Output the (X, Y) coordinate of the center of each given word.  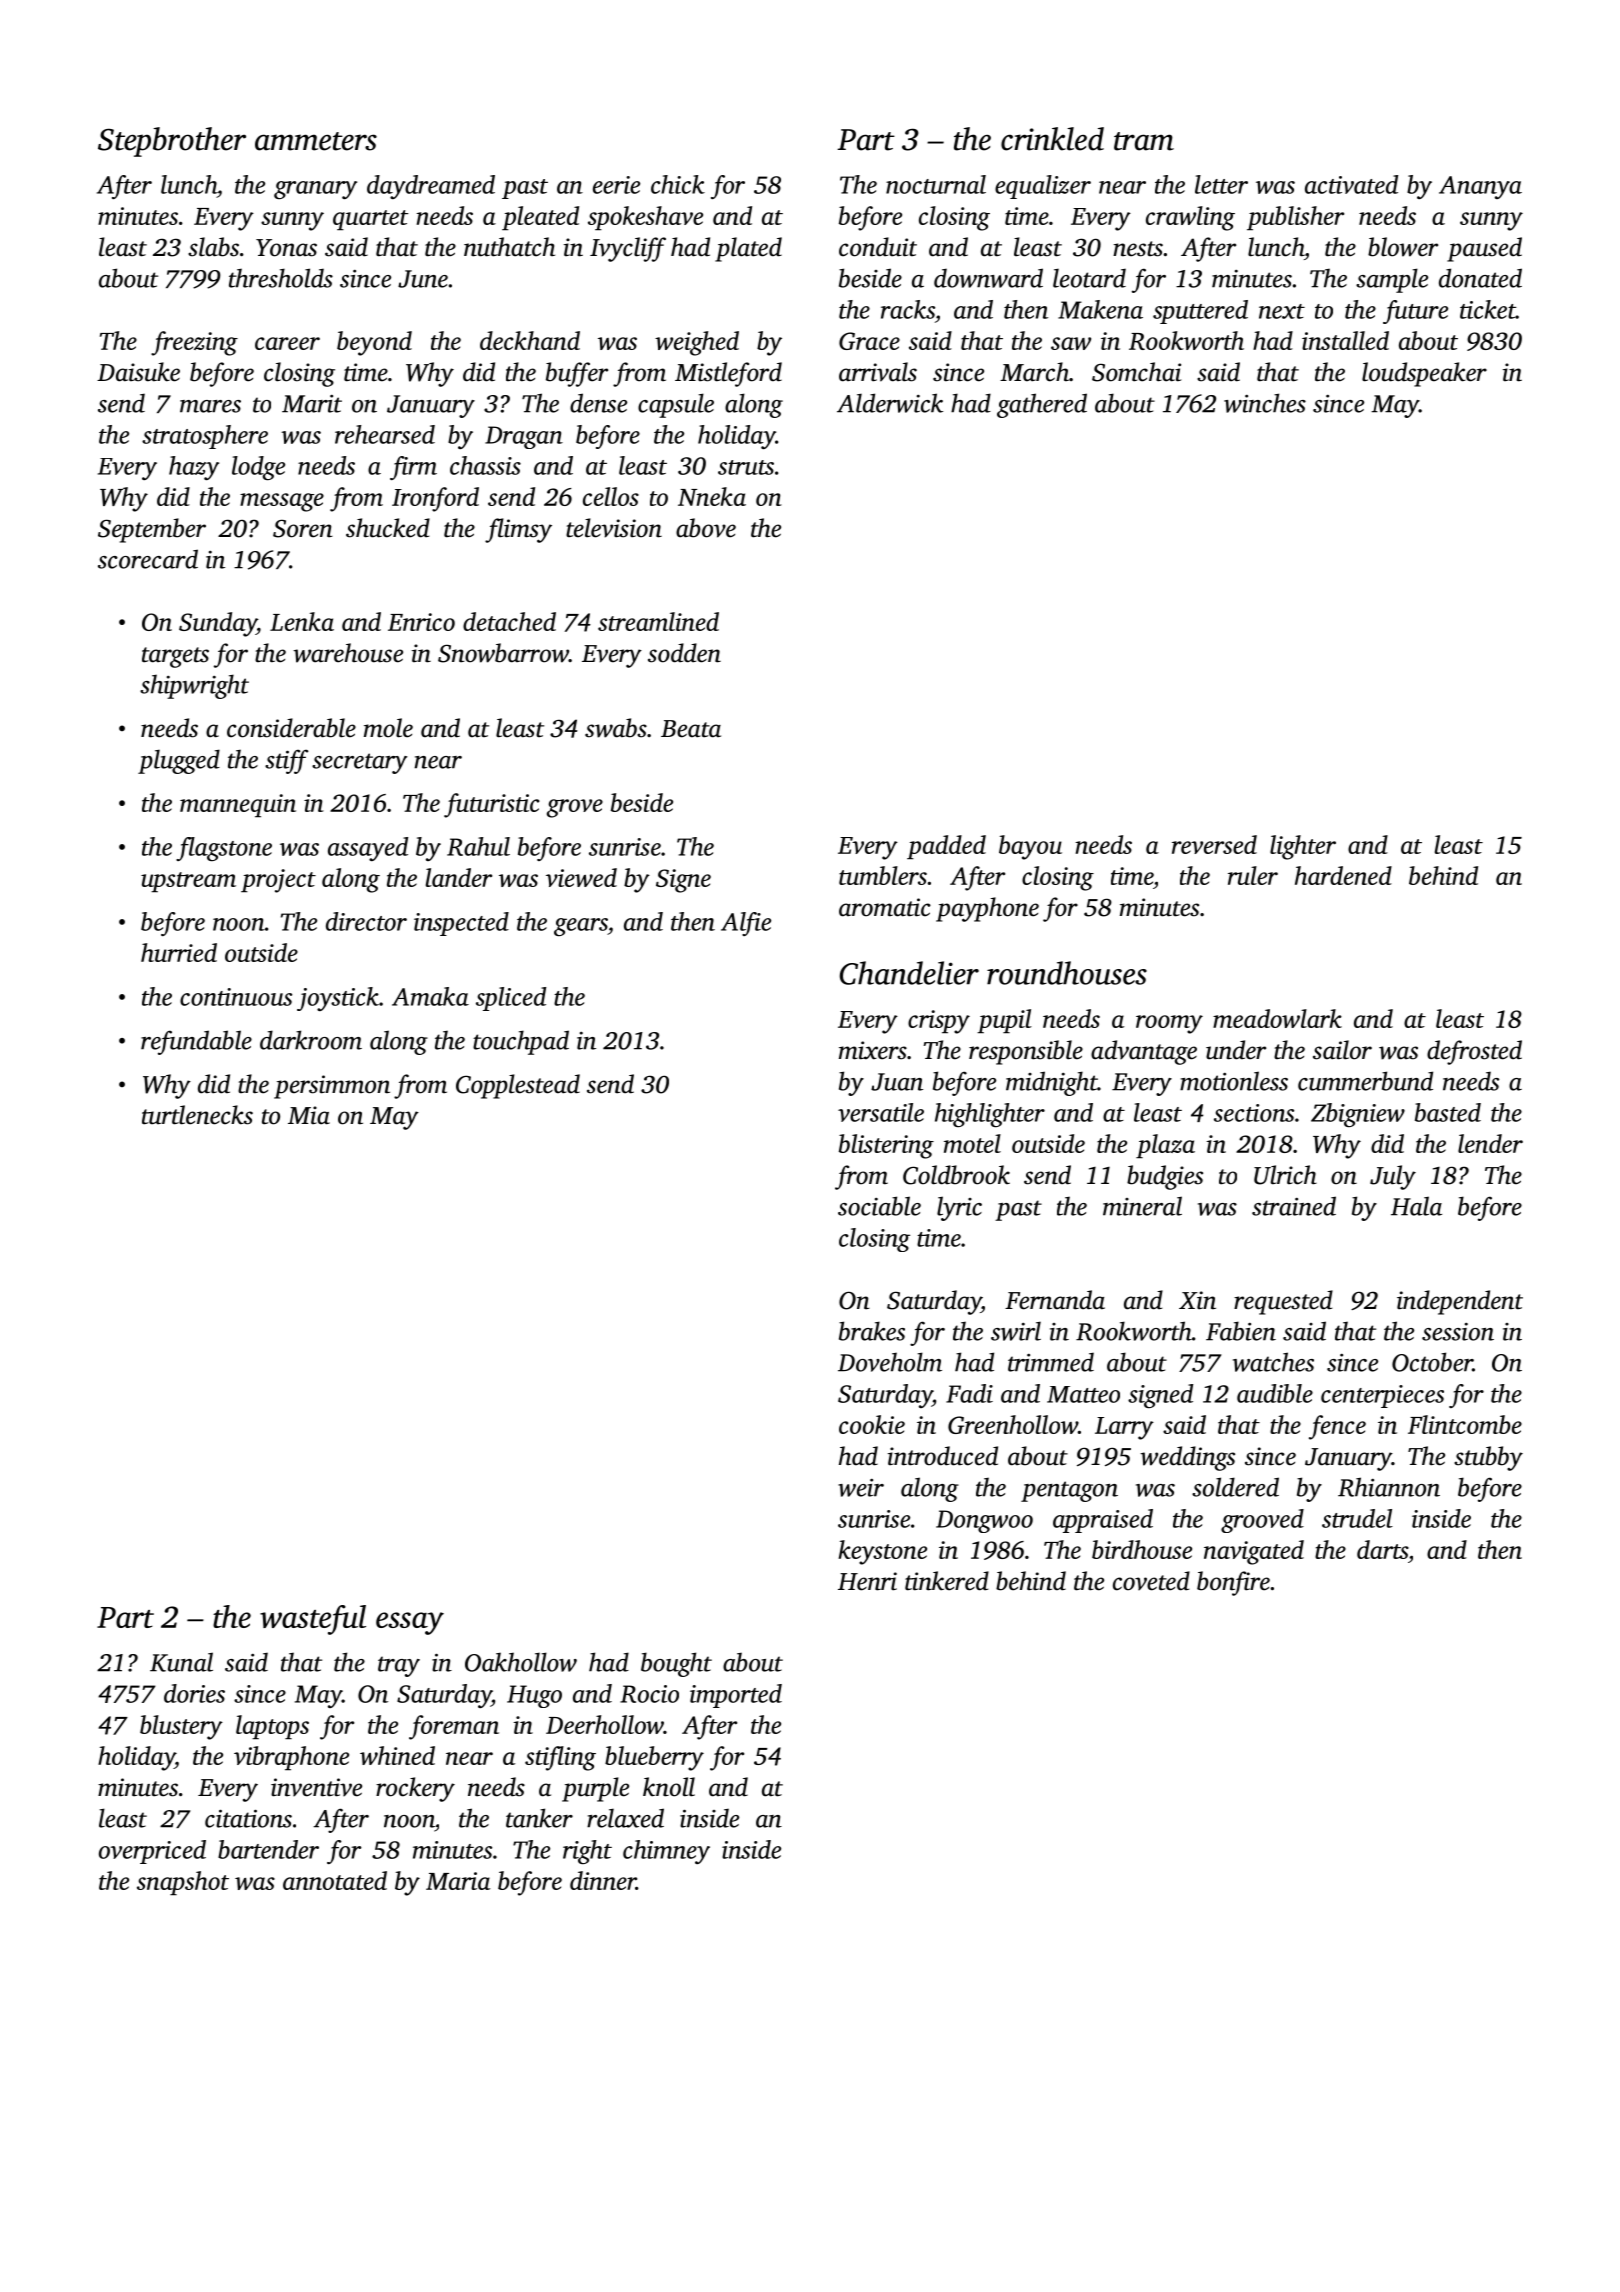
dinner (603, 1880)
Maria (458, 1881)
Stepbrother (172, 142)
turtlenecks (197, 1115)
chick (678, 184)
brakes (872, 1331)
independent (1460, 1302)
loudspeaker (1424, 374)
